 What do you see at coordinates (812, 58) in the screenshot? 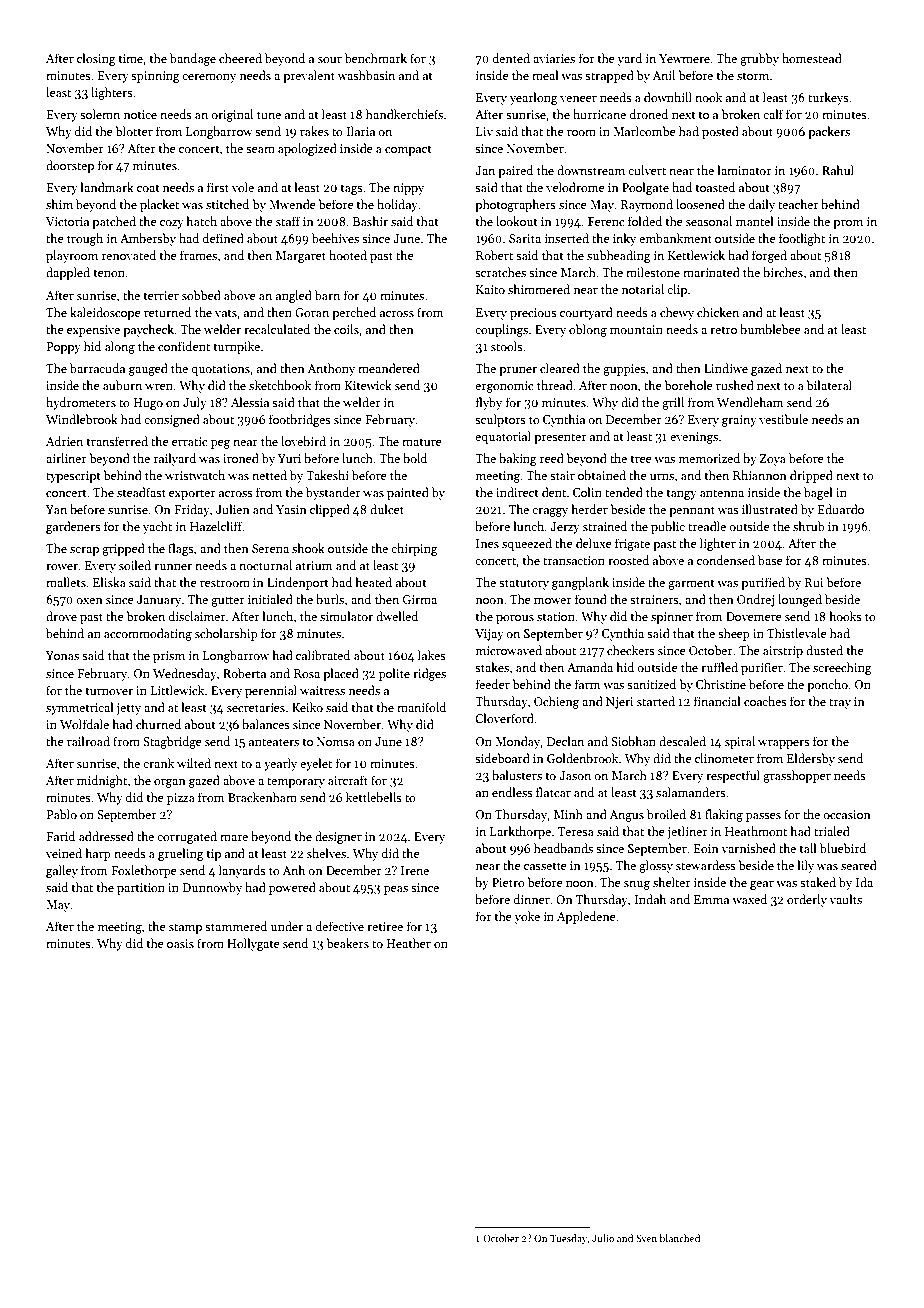
I see `homestead` at bounding box center [812, 58].
